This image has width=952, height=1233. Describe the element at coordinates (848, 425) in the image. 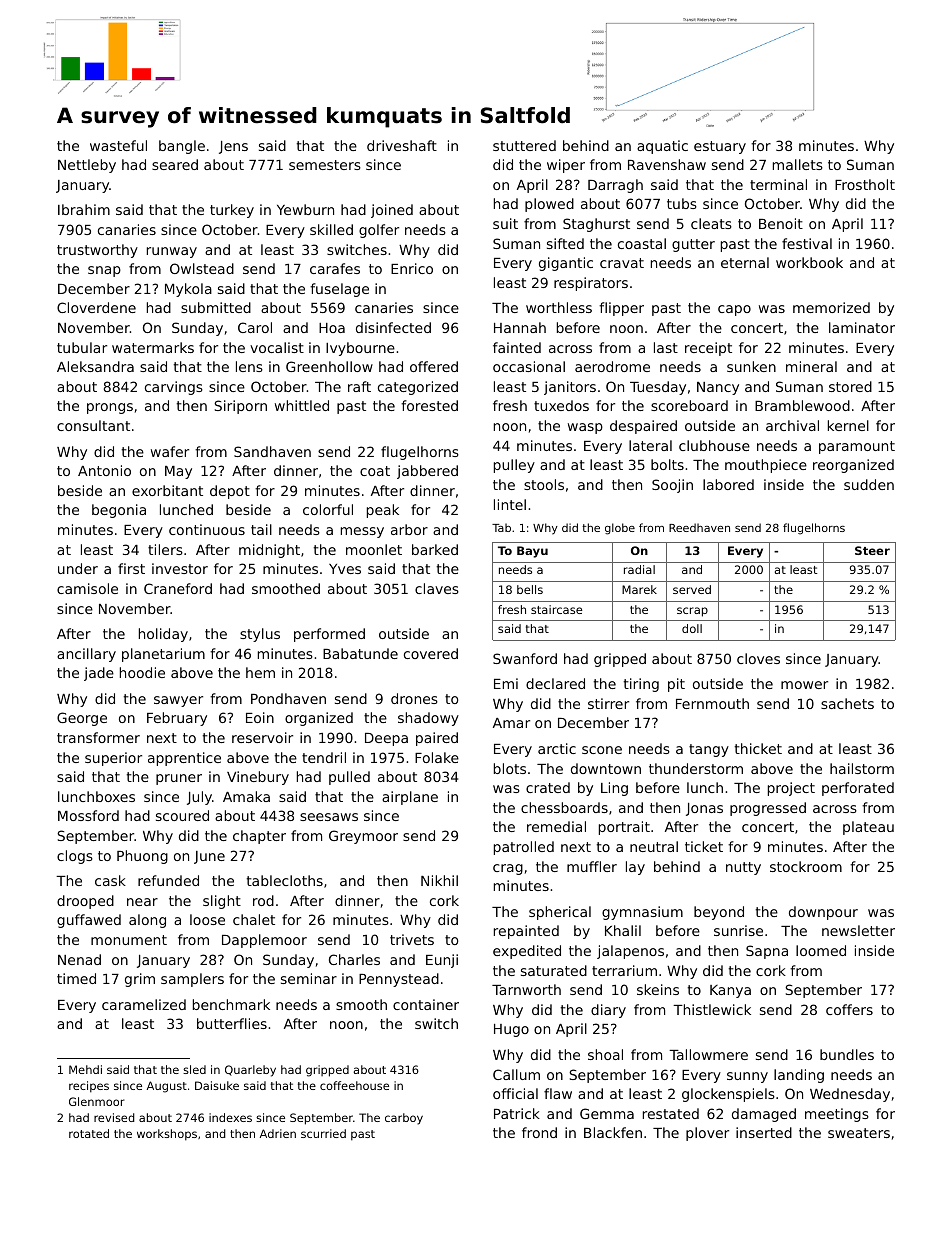

I see `kernel` at that location.
